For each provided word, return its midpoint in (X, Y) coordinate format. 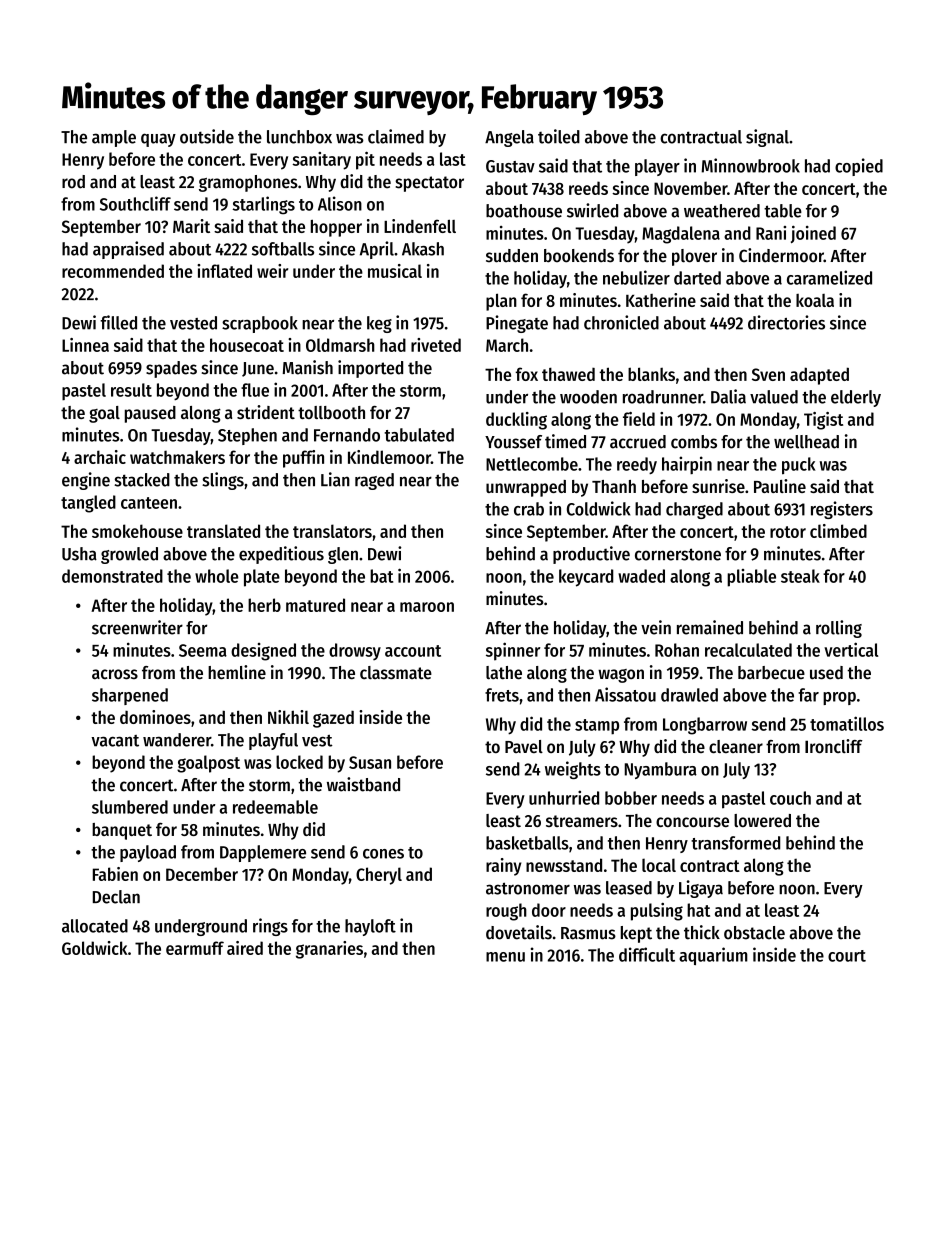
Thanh (614, 486)
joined (813, 234)
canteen (149, 503)
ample (114, 138)
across (115, 674)
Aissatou (625, 694)
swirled (592, 210)
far (808, 695)
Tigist (823, 421)
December (202, 874)
